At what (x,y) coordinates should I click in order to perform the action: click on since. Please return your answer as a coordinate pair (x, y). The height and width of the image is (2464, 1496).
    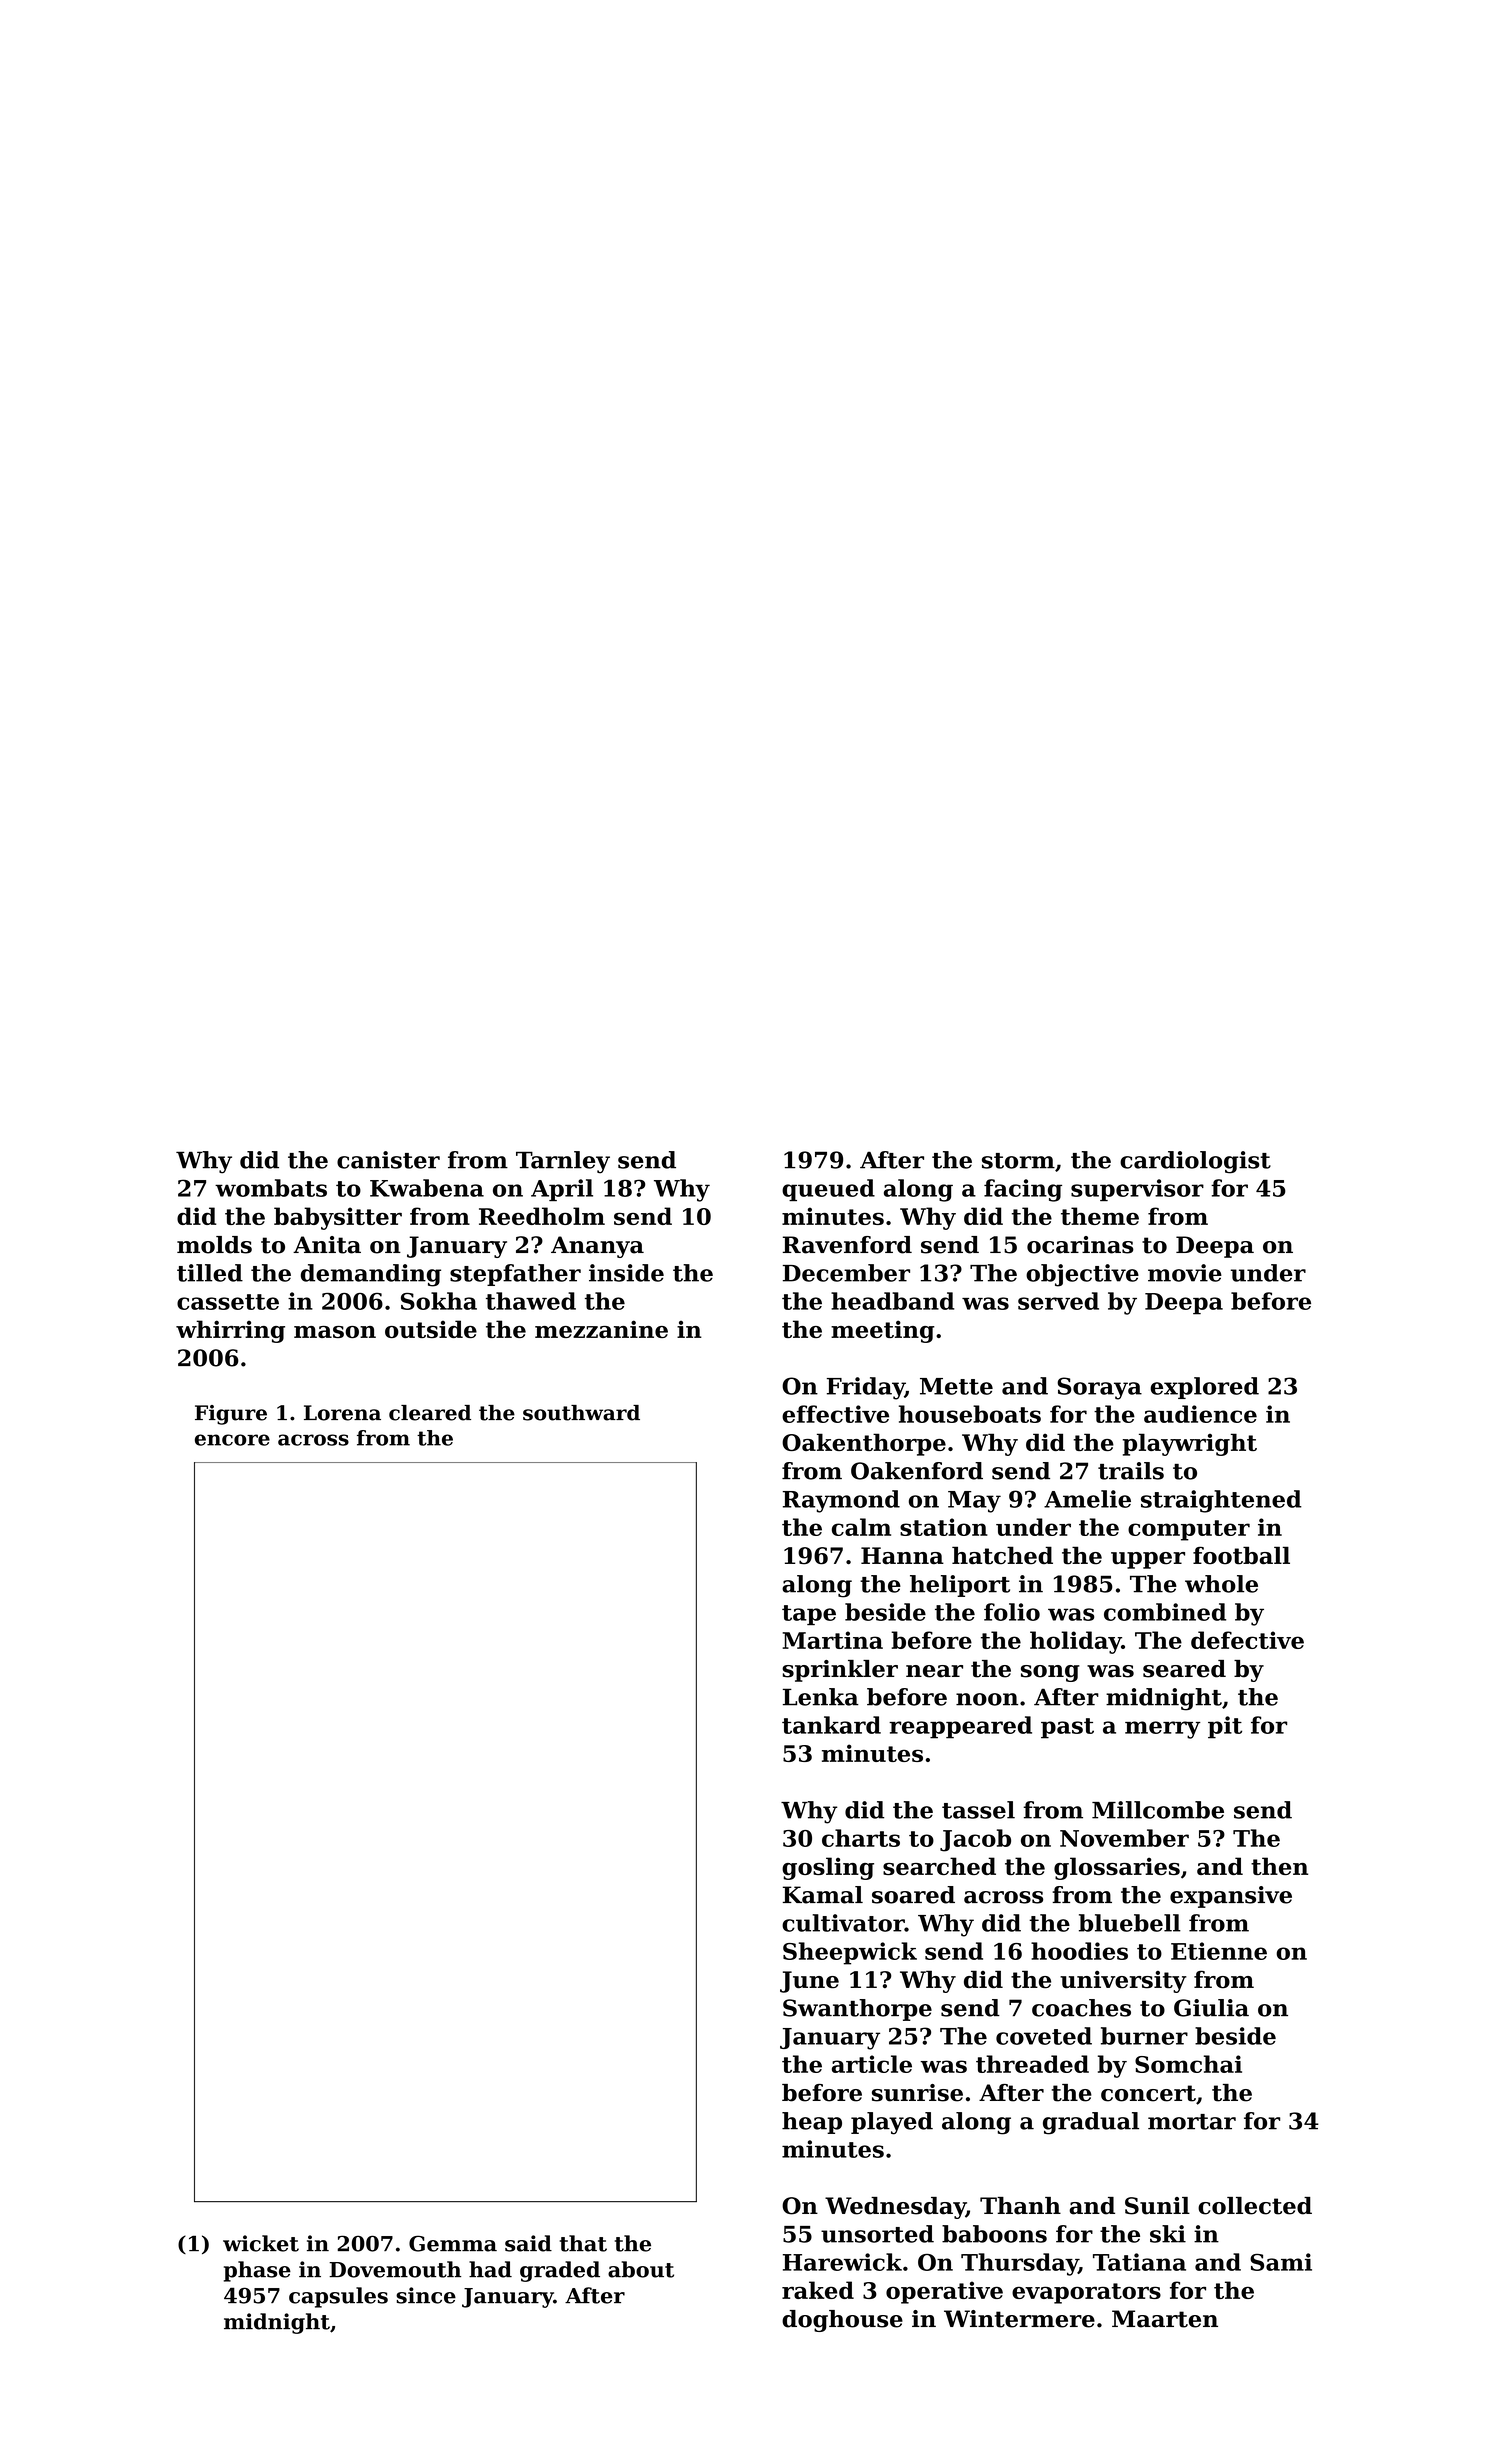
    Looking at the image, I should click on (426, 2295).
